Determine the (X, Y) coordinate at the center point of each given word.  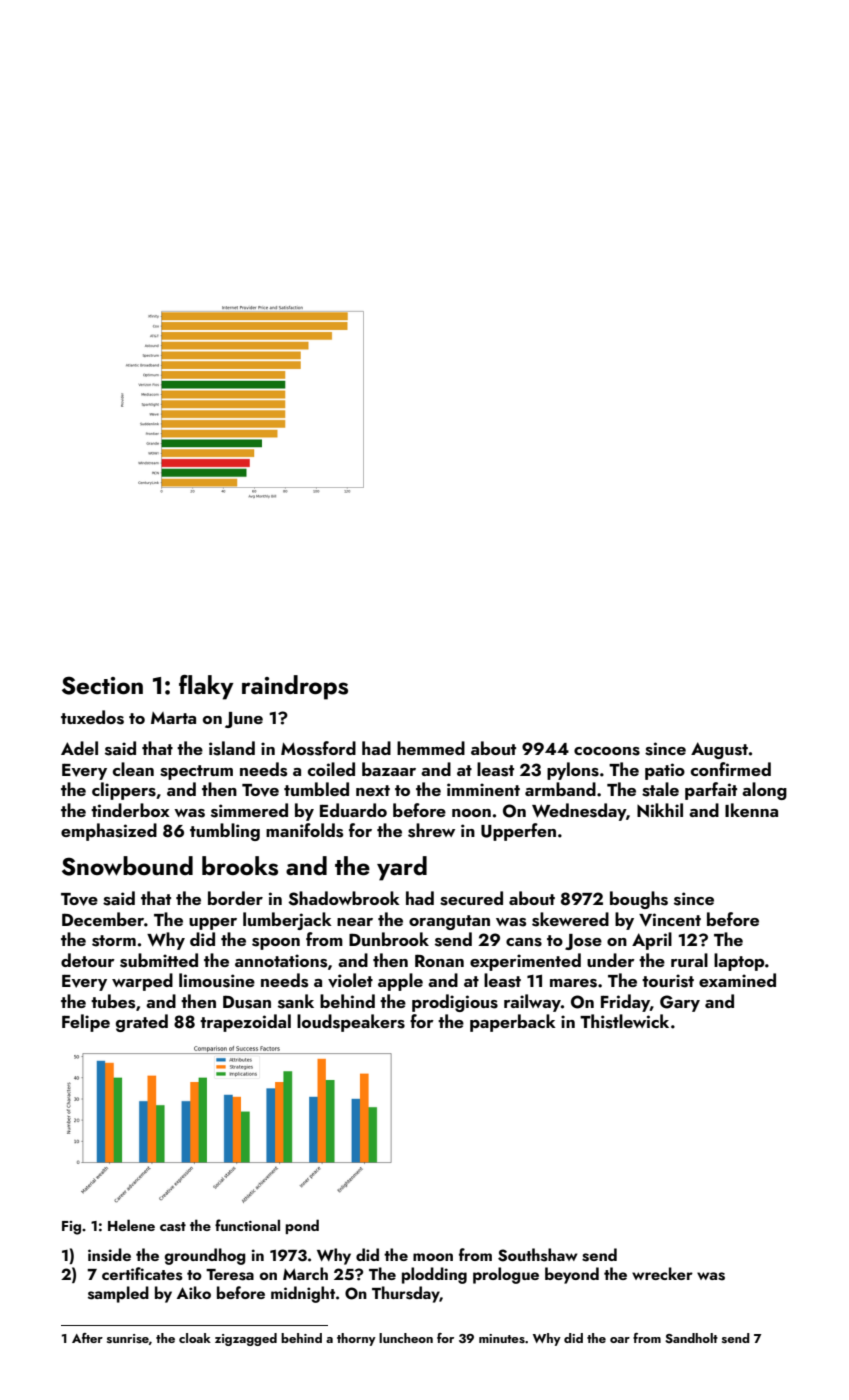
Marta (173, 718)
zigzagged (246, 1339)
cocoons (607, 751)
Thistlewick (624, 1021)
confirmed (731, 769)
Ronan (439, 960)
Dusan (247, 1002)
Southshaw (538, 1255)
